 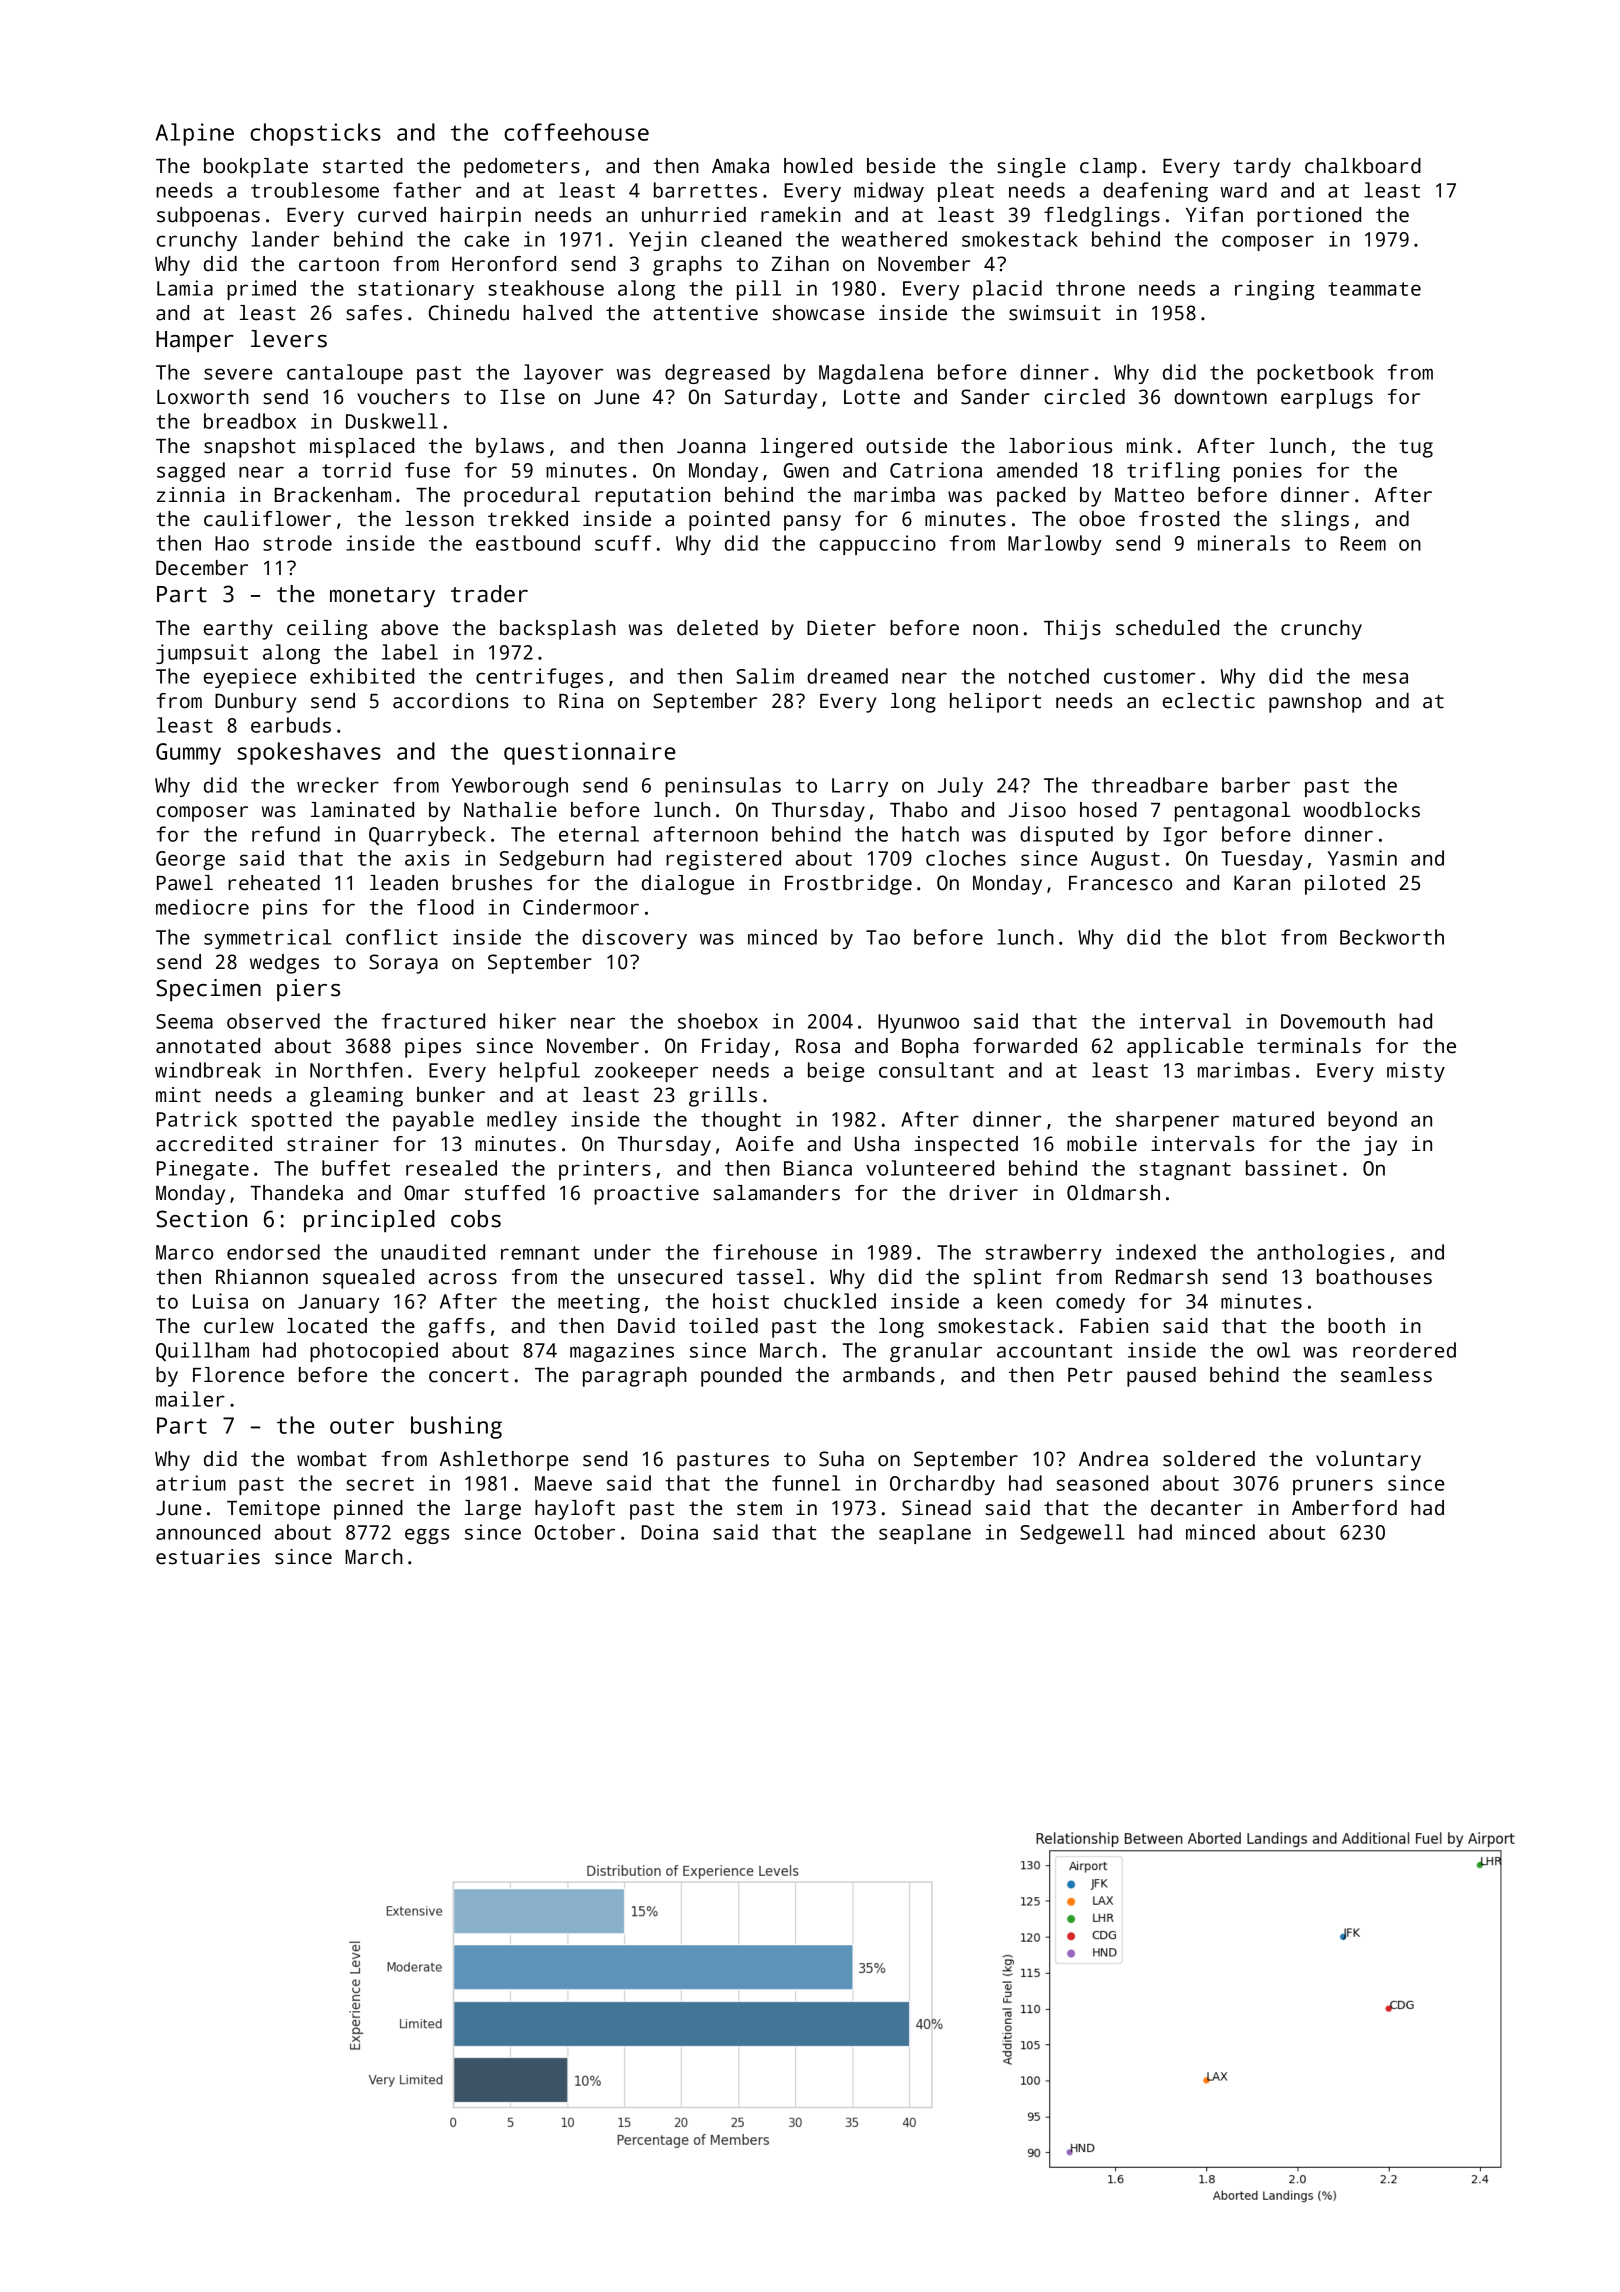 I want to click on Francesco, so click(x=1120, y=883).
